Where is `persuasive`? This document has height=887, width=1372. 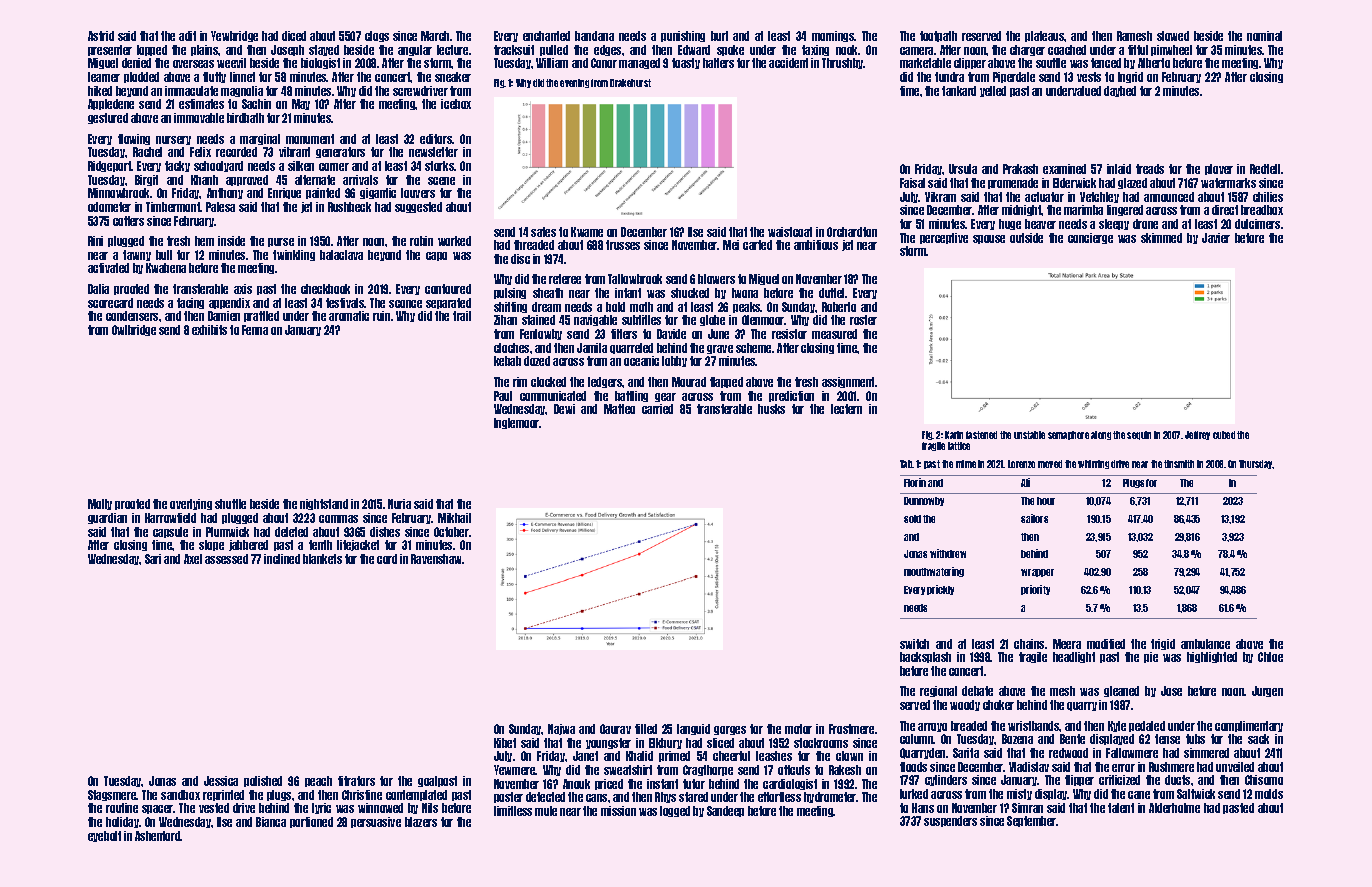
persuasive is located at coordinates (376, 822).
